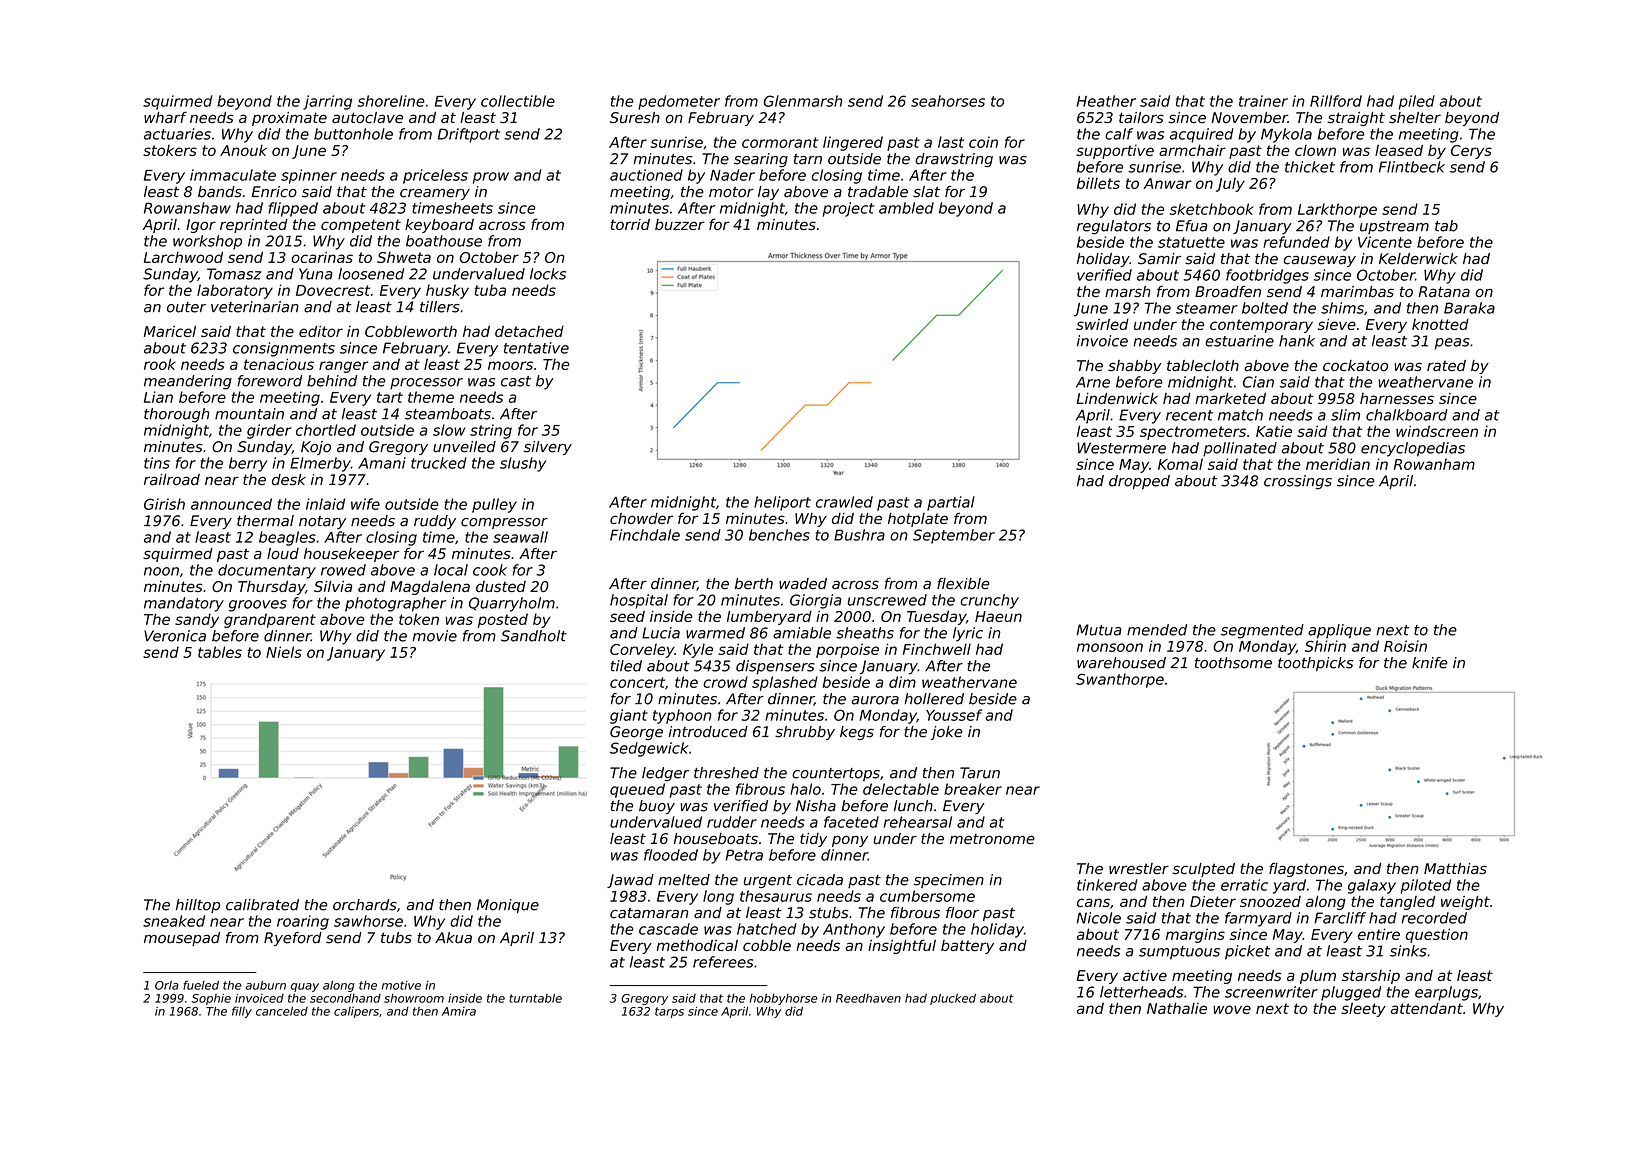 This page has height=1166, width=1649. I want to click on windscreen, so click(1437, 431).
